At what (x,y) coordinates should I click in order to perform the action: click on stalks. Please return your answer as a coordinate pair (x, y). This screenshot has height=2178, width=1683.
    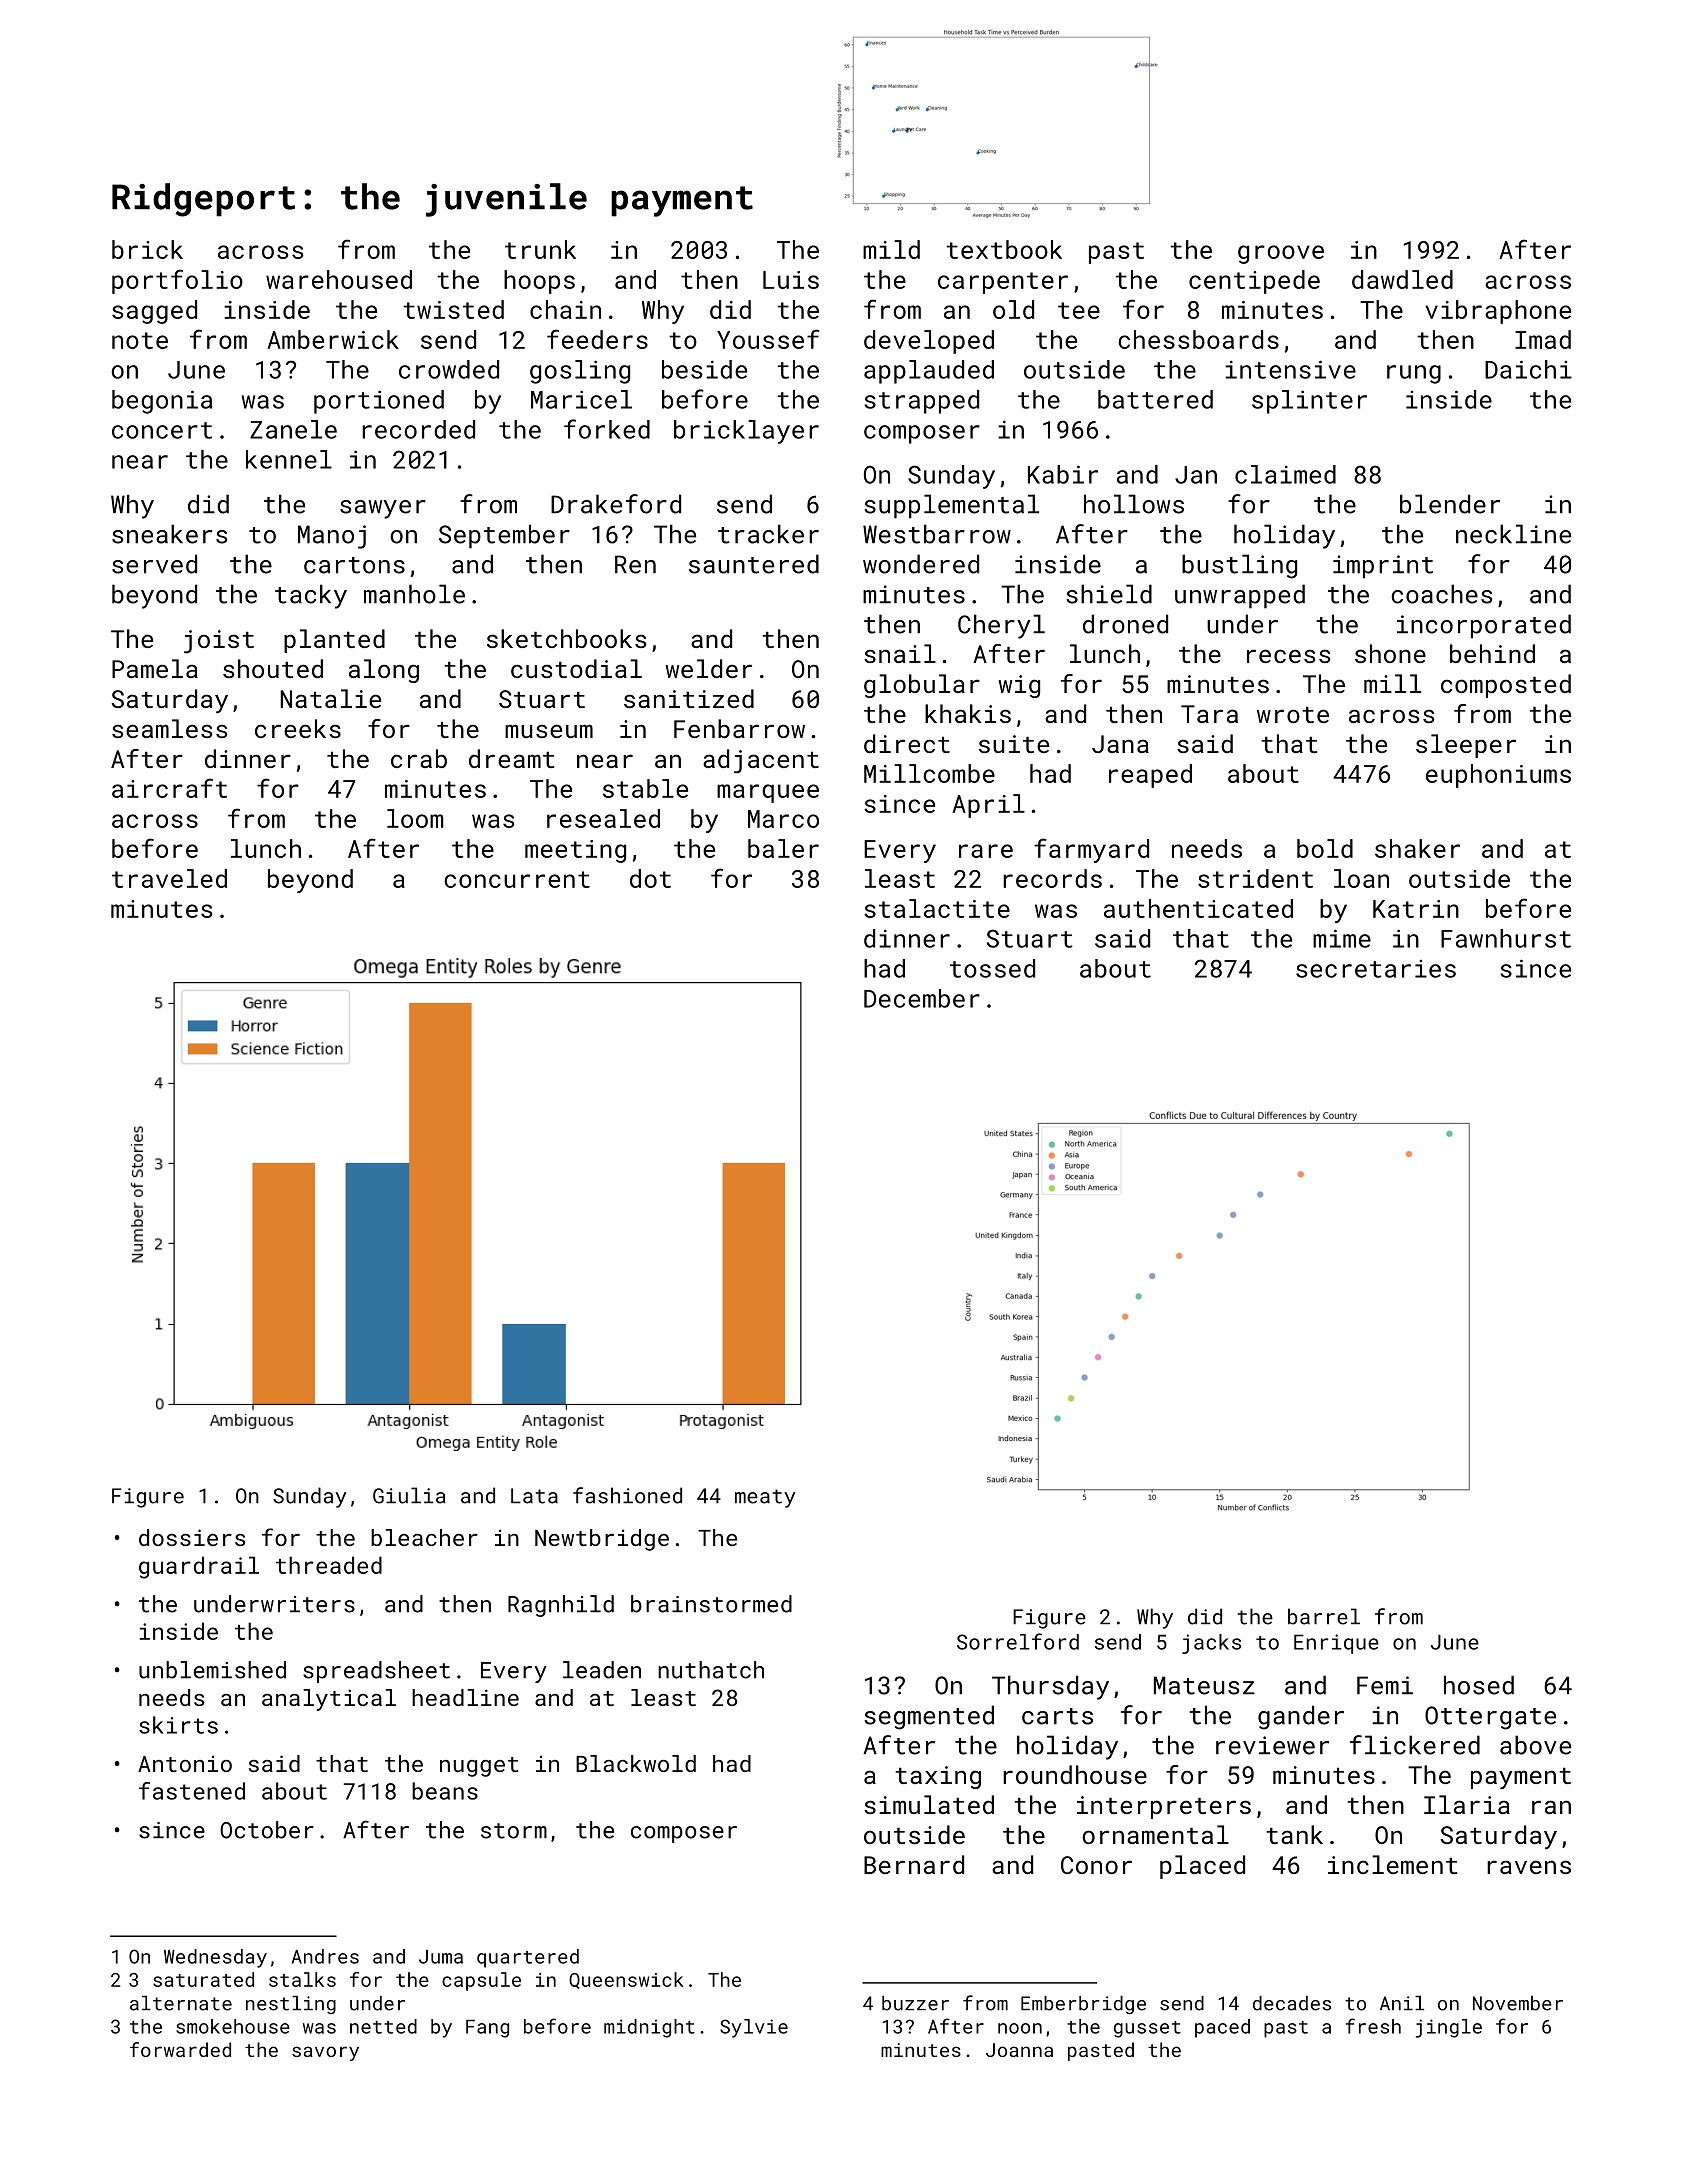
    Looking at the image, I should click on (302, 1979).
